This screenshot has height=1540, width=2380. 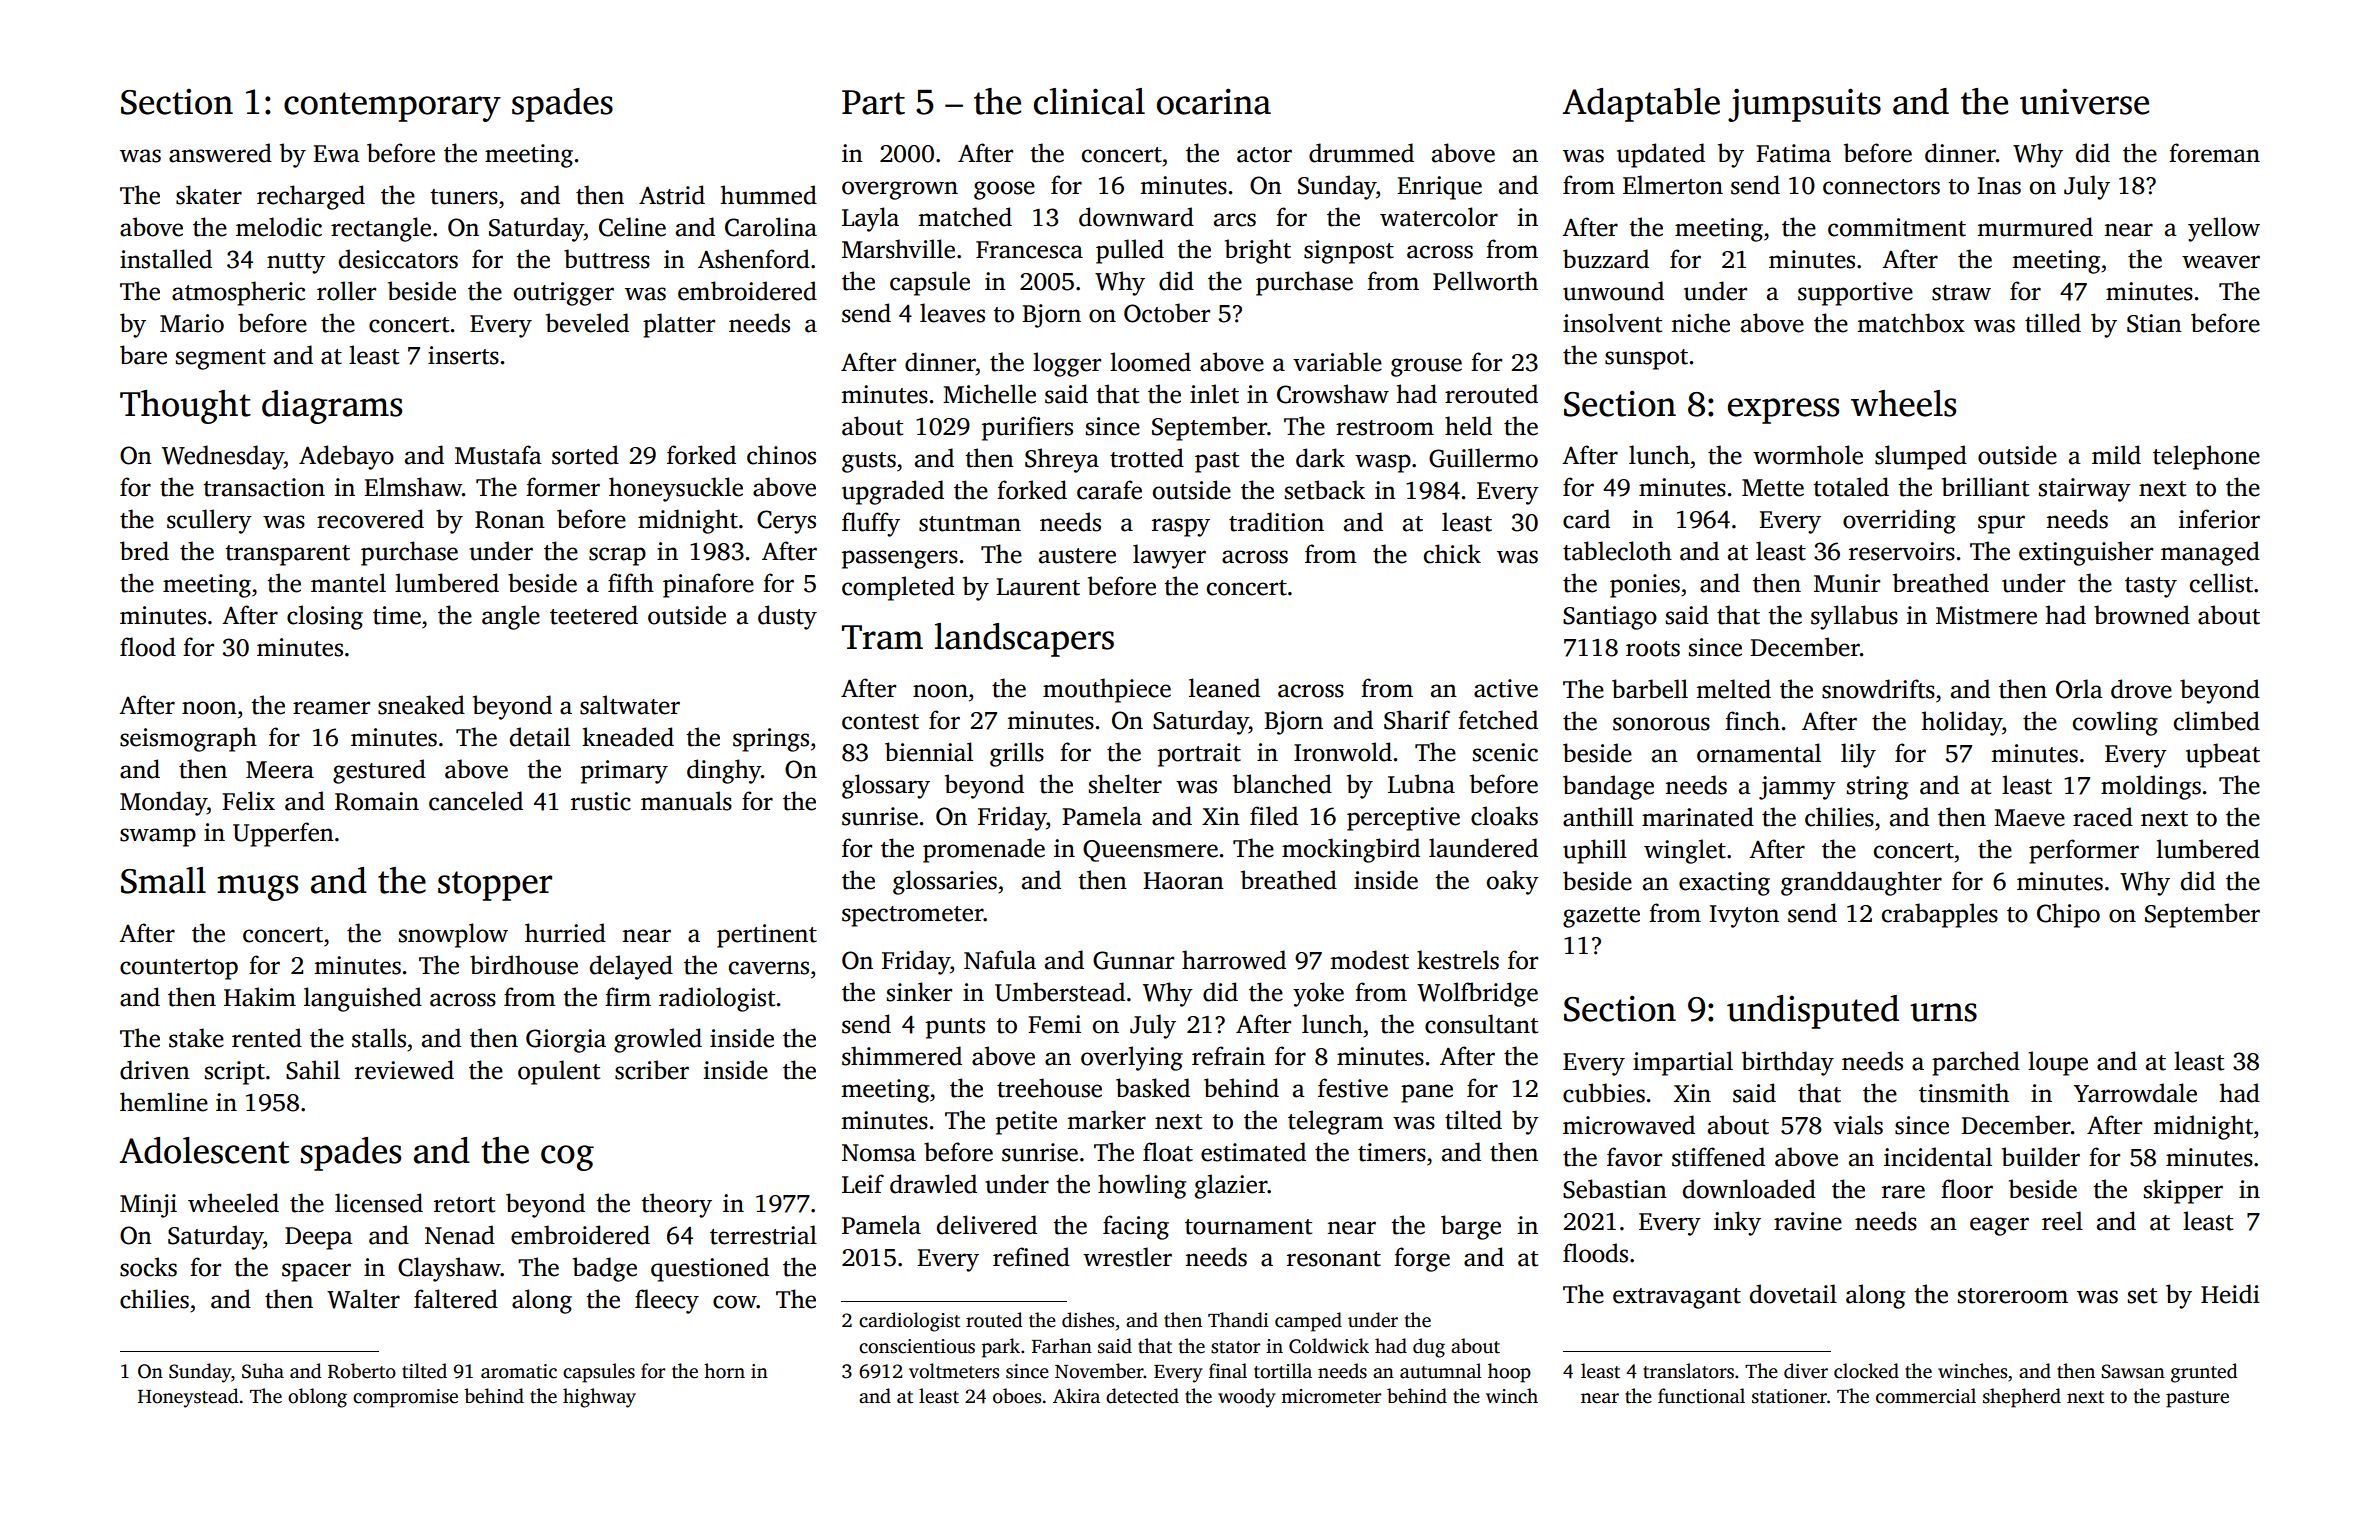 What do you see at coordinates (594, 615) in the screenshot?
I see `teetered` at bounding box center [594, 615].
